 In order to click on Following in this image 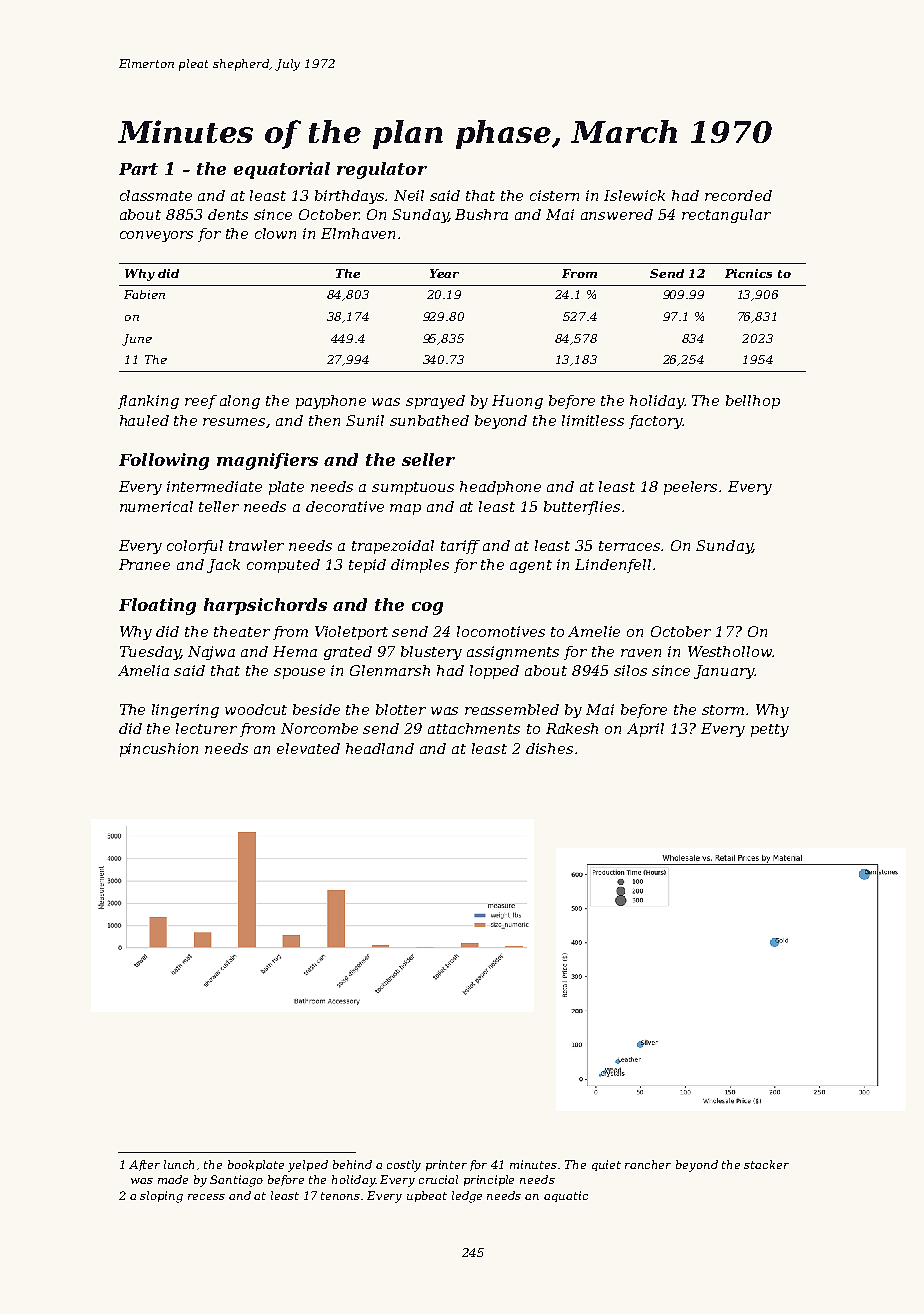, I will do `click(164, 461)`.
